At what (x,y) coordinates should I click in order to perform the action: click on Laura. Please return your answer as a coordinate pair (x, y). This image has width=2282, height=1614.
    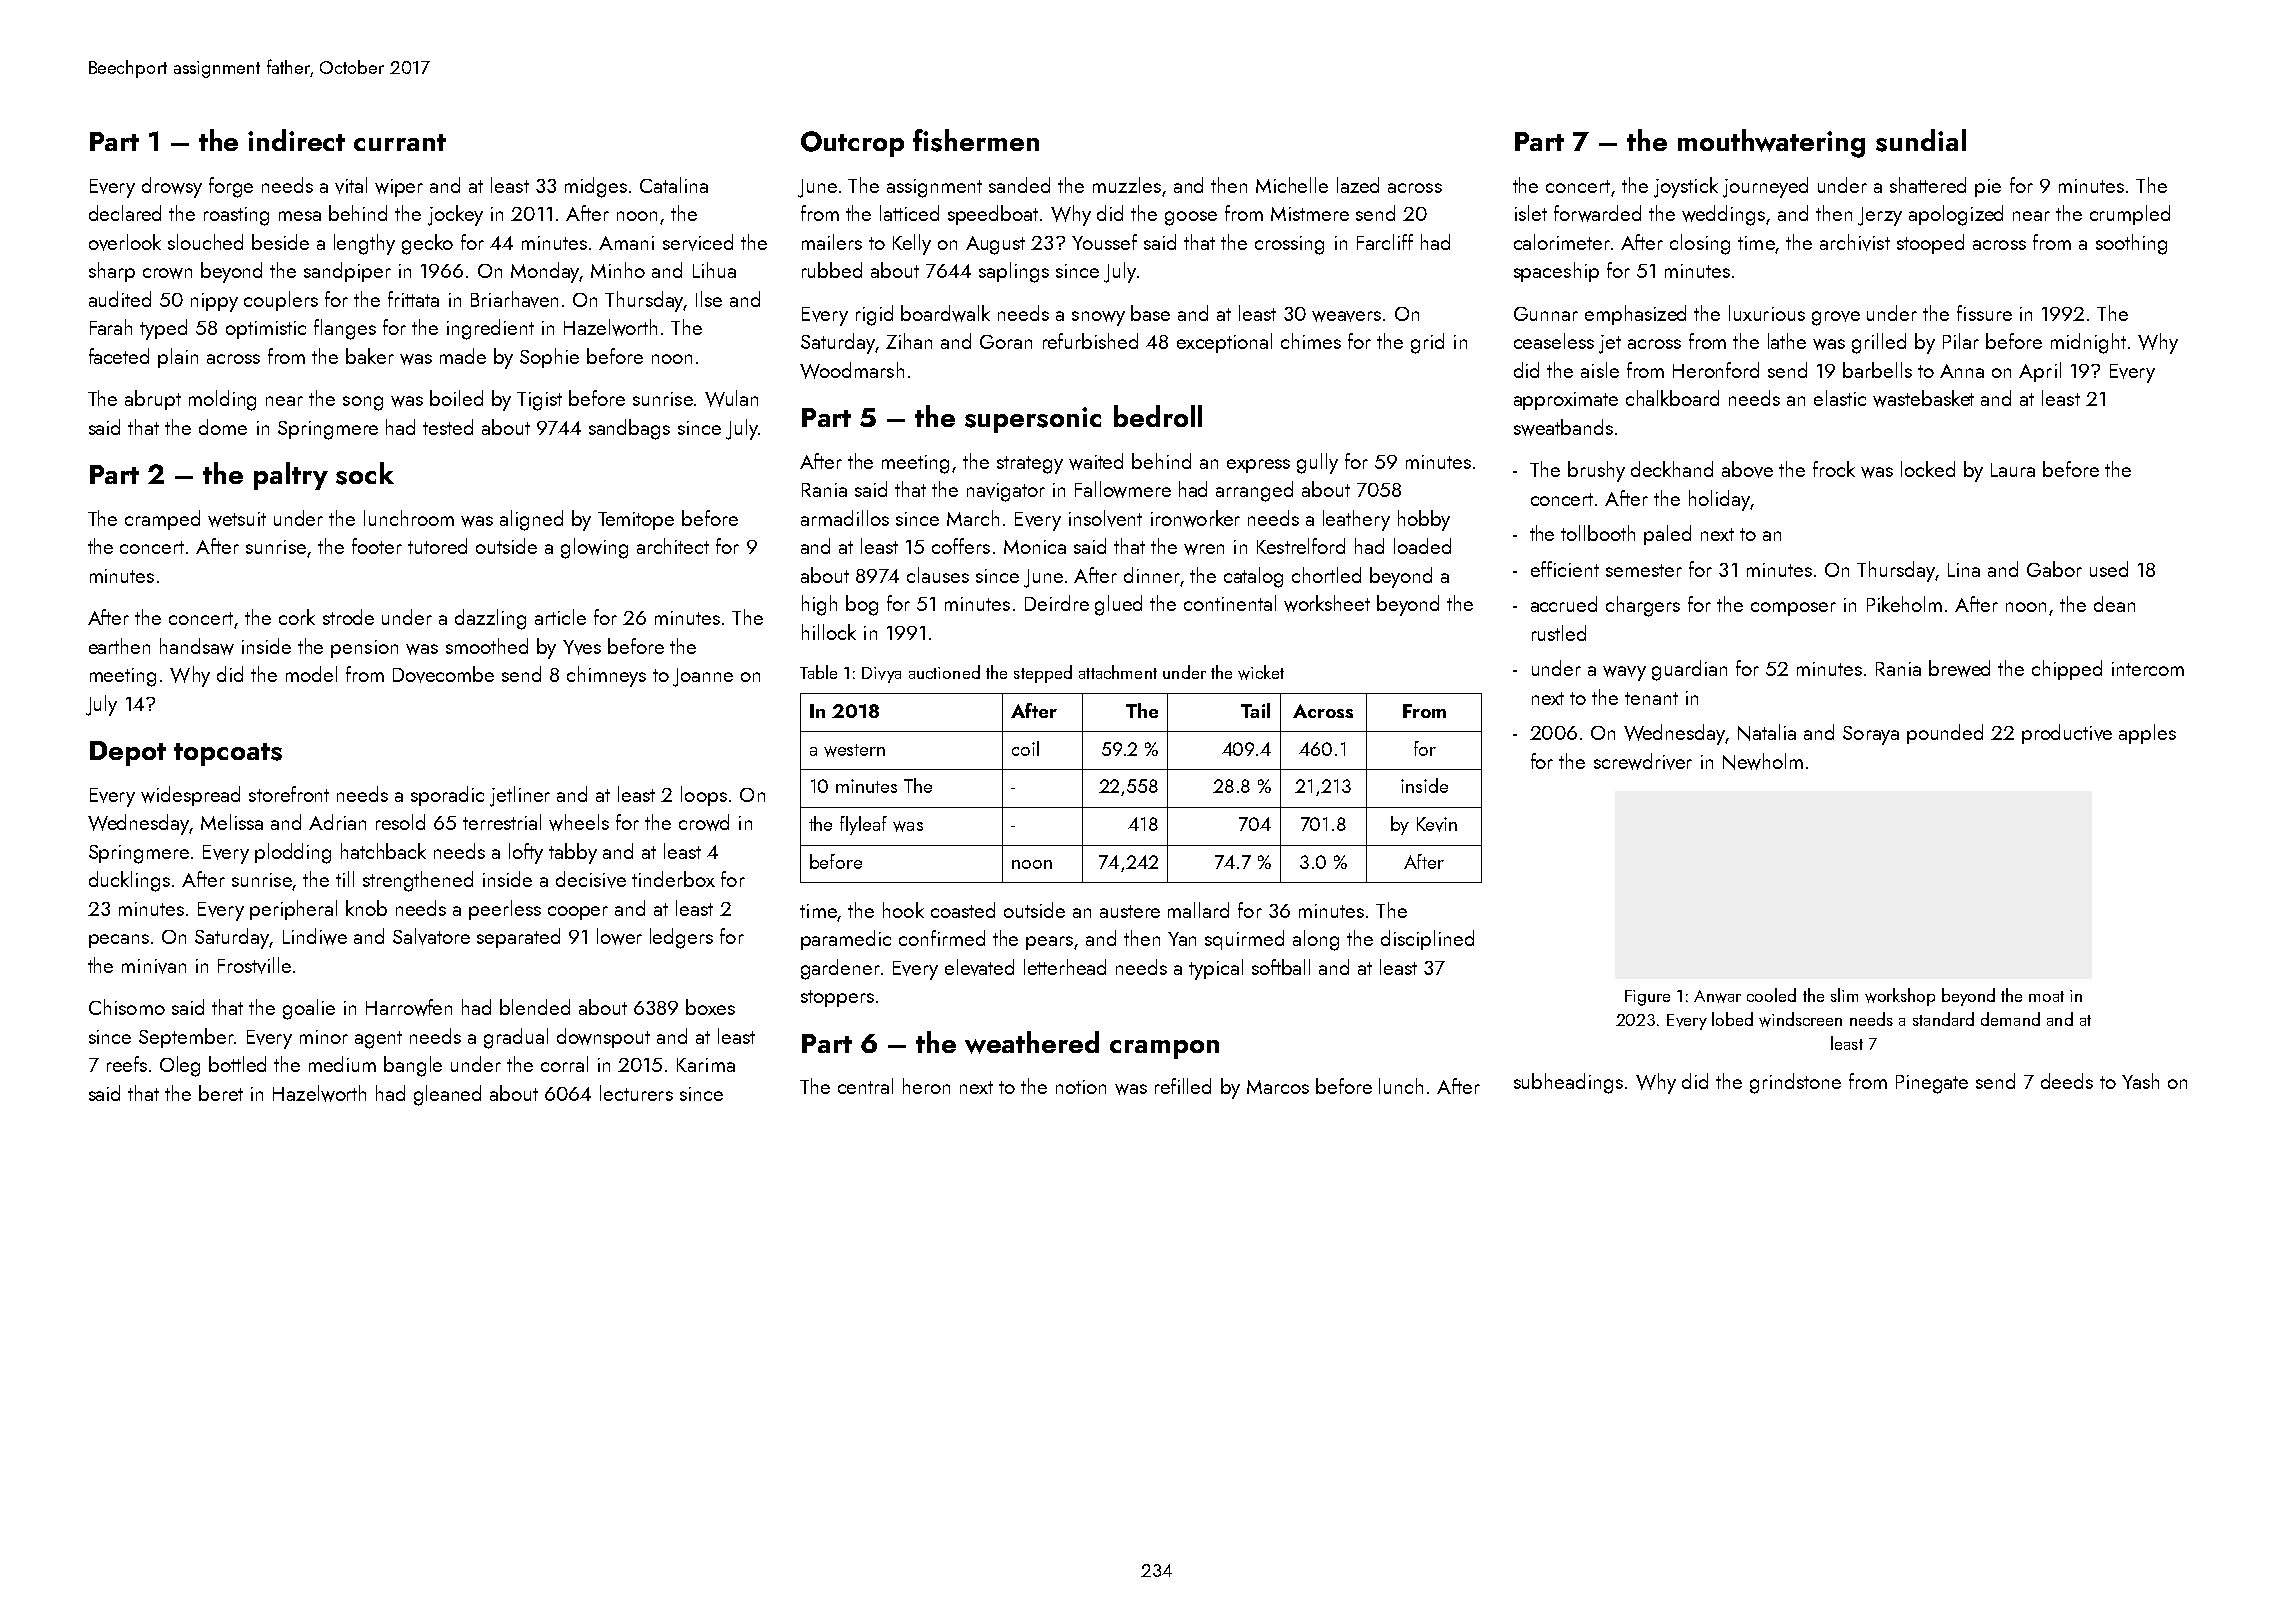
    Looking at the image, I should click on (2013, 470).
